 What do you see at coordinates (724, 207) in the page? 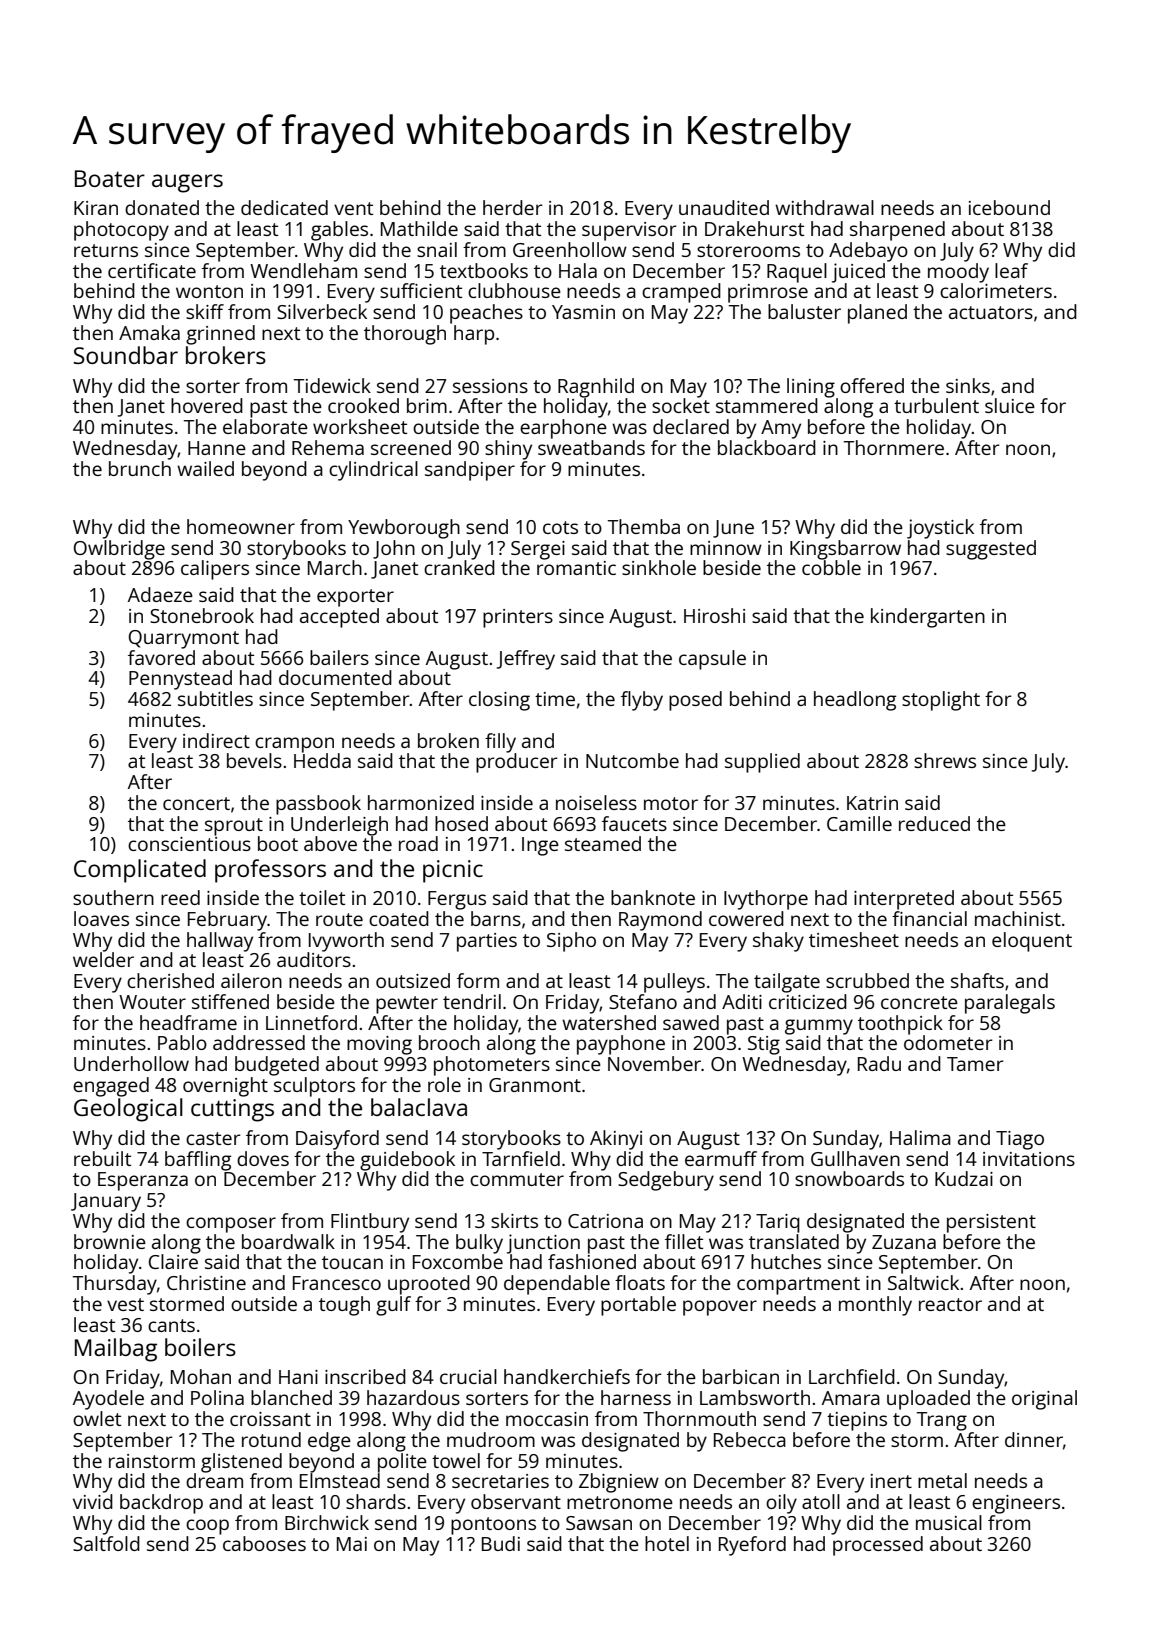
I see `unaudited` at bounding box center [724, 207].
